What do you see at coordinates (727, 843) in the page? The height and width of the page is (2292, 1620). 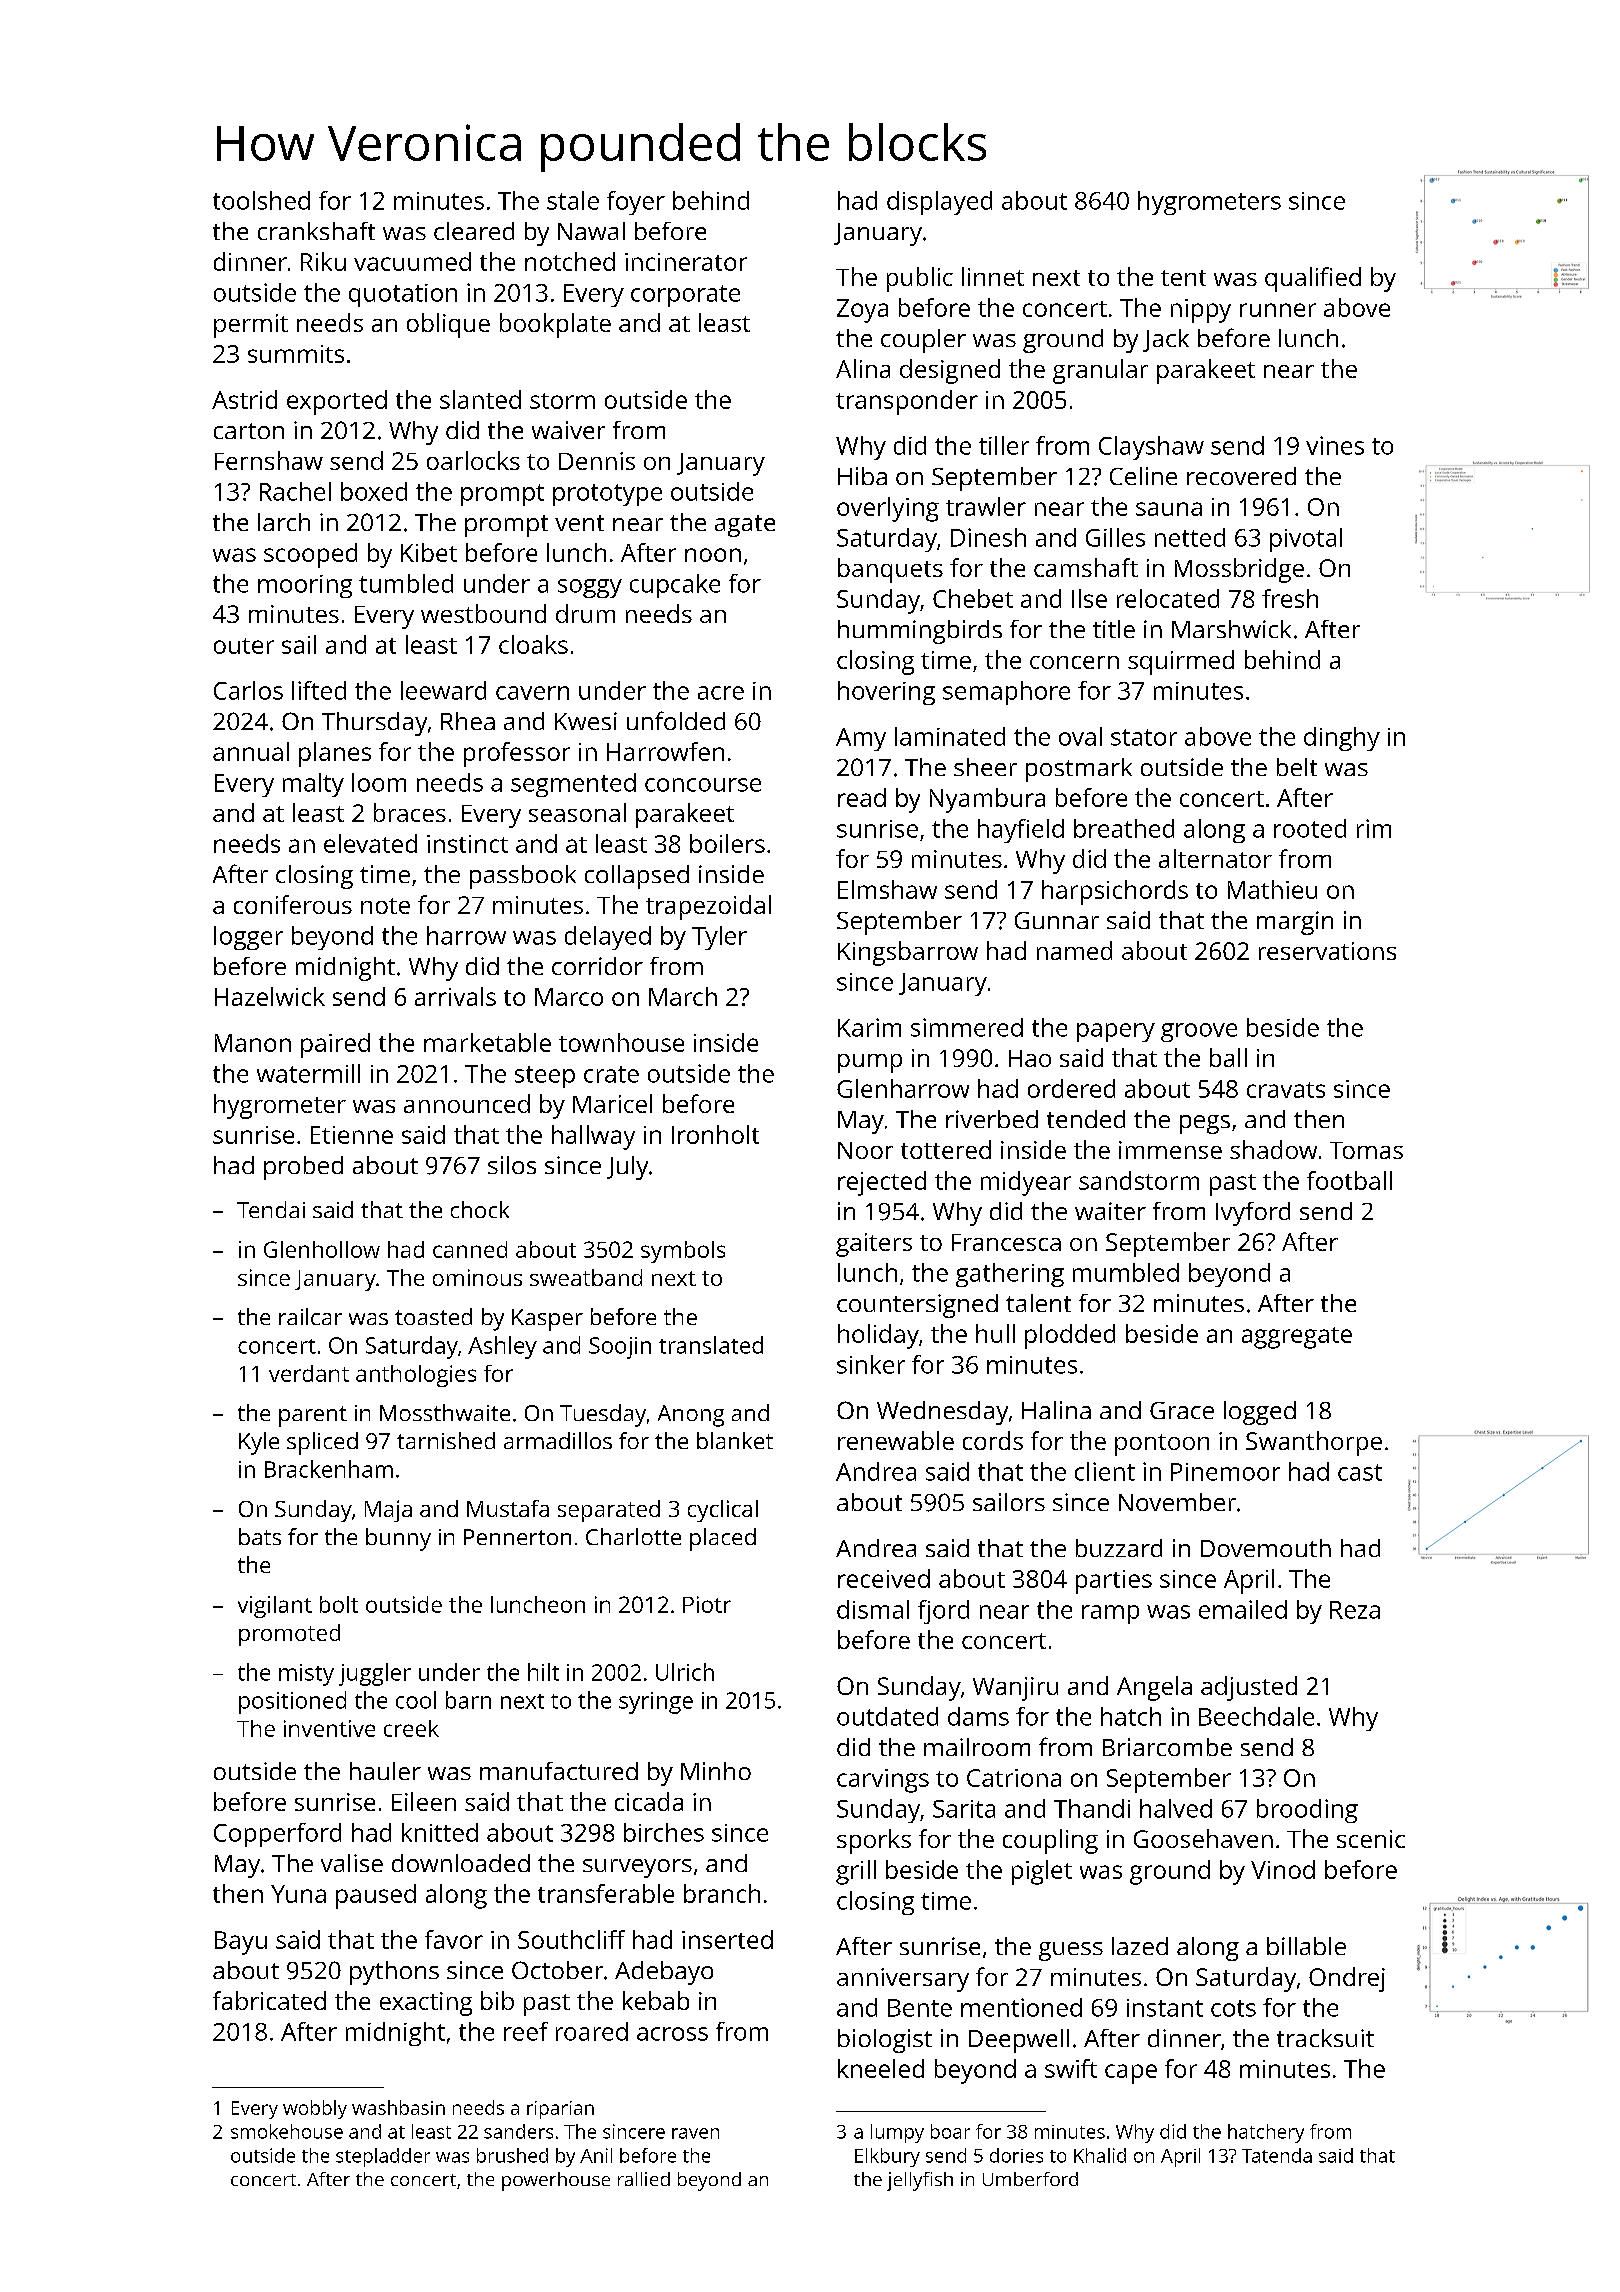 I see `boilers` at bounding box center [727, 843].
